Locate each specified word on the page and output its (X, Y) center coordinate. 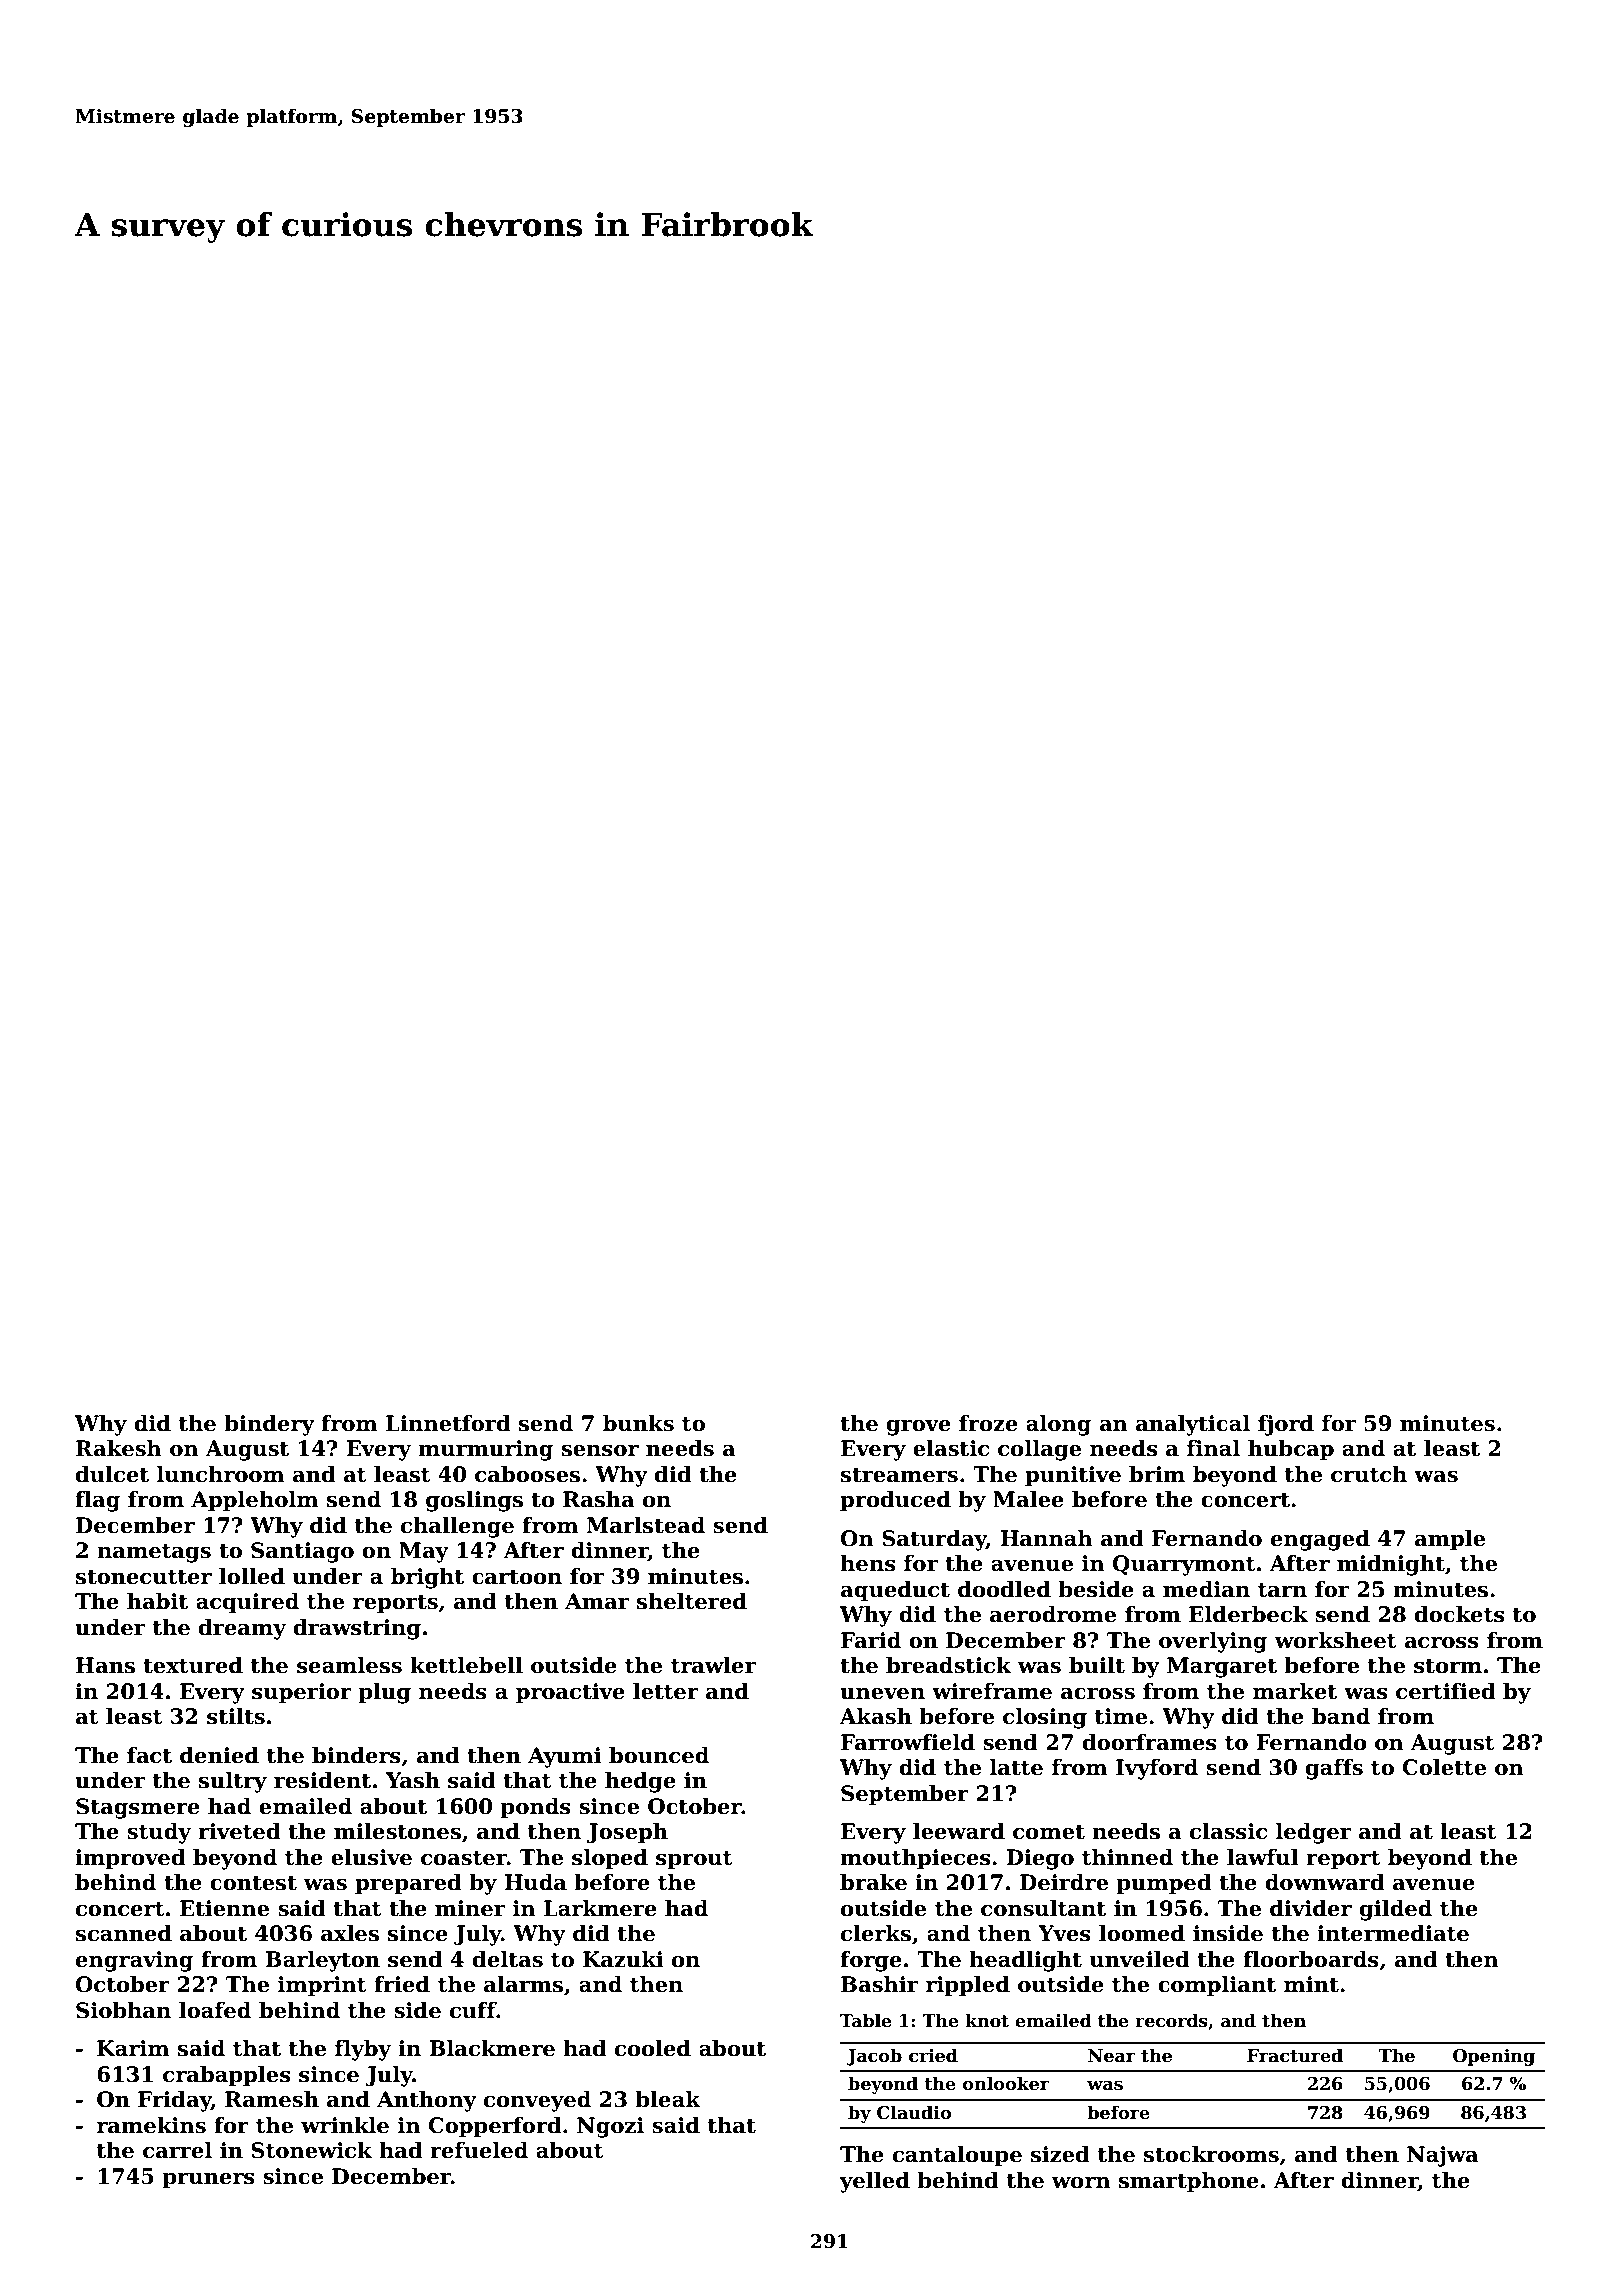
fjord (1286, 1425)
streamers (899, 1475)
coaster (464, 1858)
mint (1311, 1984)
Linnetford (448, 1423)
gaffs (1334, 1769)
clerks (876, 1933)
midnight (1391, 1565)
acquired (247, 1603)
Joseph (627, 1833)
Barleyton (322, 1961)
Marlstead (646, 1525)
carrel (177, 2150)
